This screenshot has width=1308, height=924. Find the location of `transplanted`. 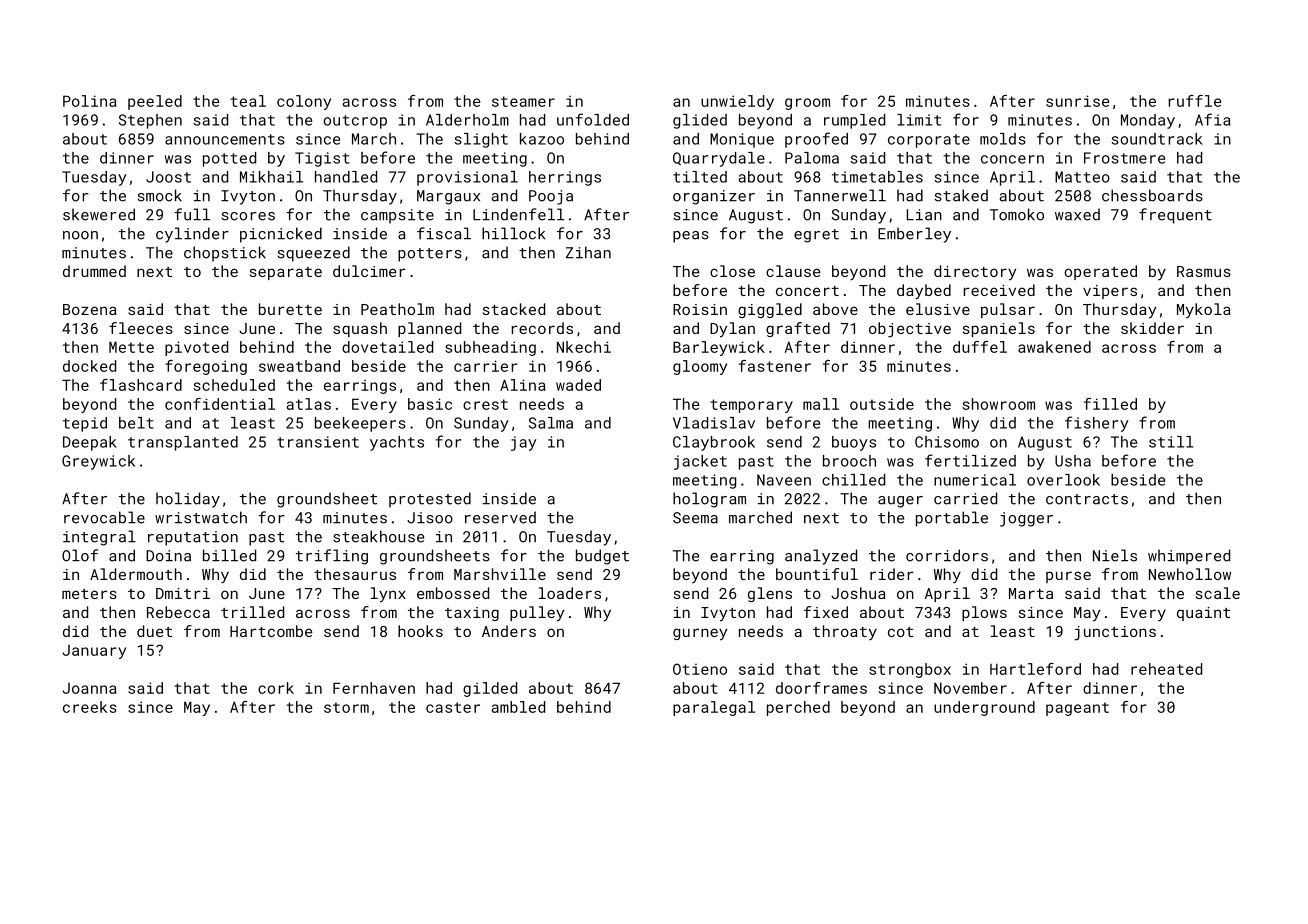

transplanted is located at coordinates (183, 443).
